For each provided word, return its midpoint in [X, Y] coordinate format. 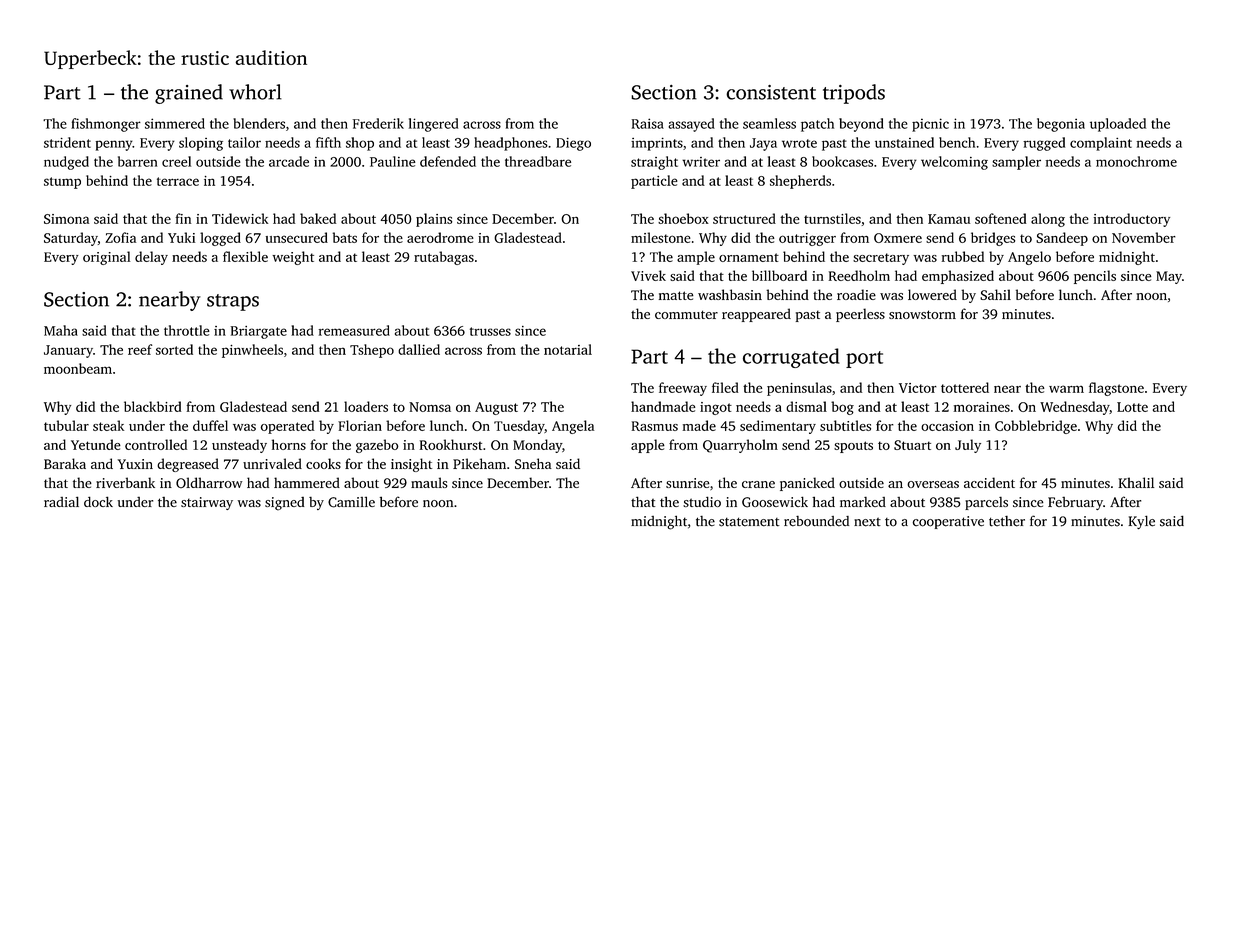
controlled [156, 444]
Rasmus [655, 426]
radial [61, 501]
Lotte [1132, 407]
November [1144, 237]
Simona [66, 219]
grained [189, 94]
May [1169, 277]
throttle [187, 330]
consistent [771, 92]
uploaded [1118, 125]
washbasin [730, 294]
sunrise [688, 483]
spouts [853, 447]
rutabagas [444, 258]
